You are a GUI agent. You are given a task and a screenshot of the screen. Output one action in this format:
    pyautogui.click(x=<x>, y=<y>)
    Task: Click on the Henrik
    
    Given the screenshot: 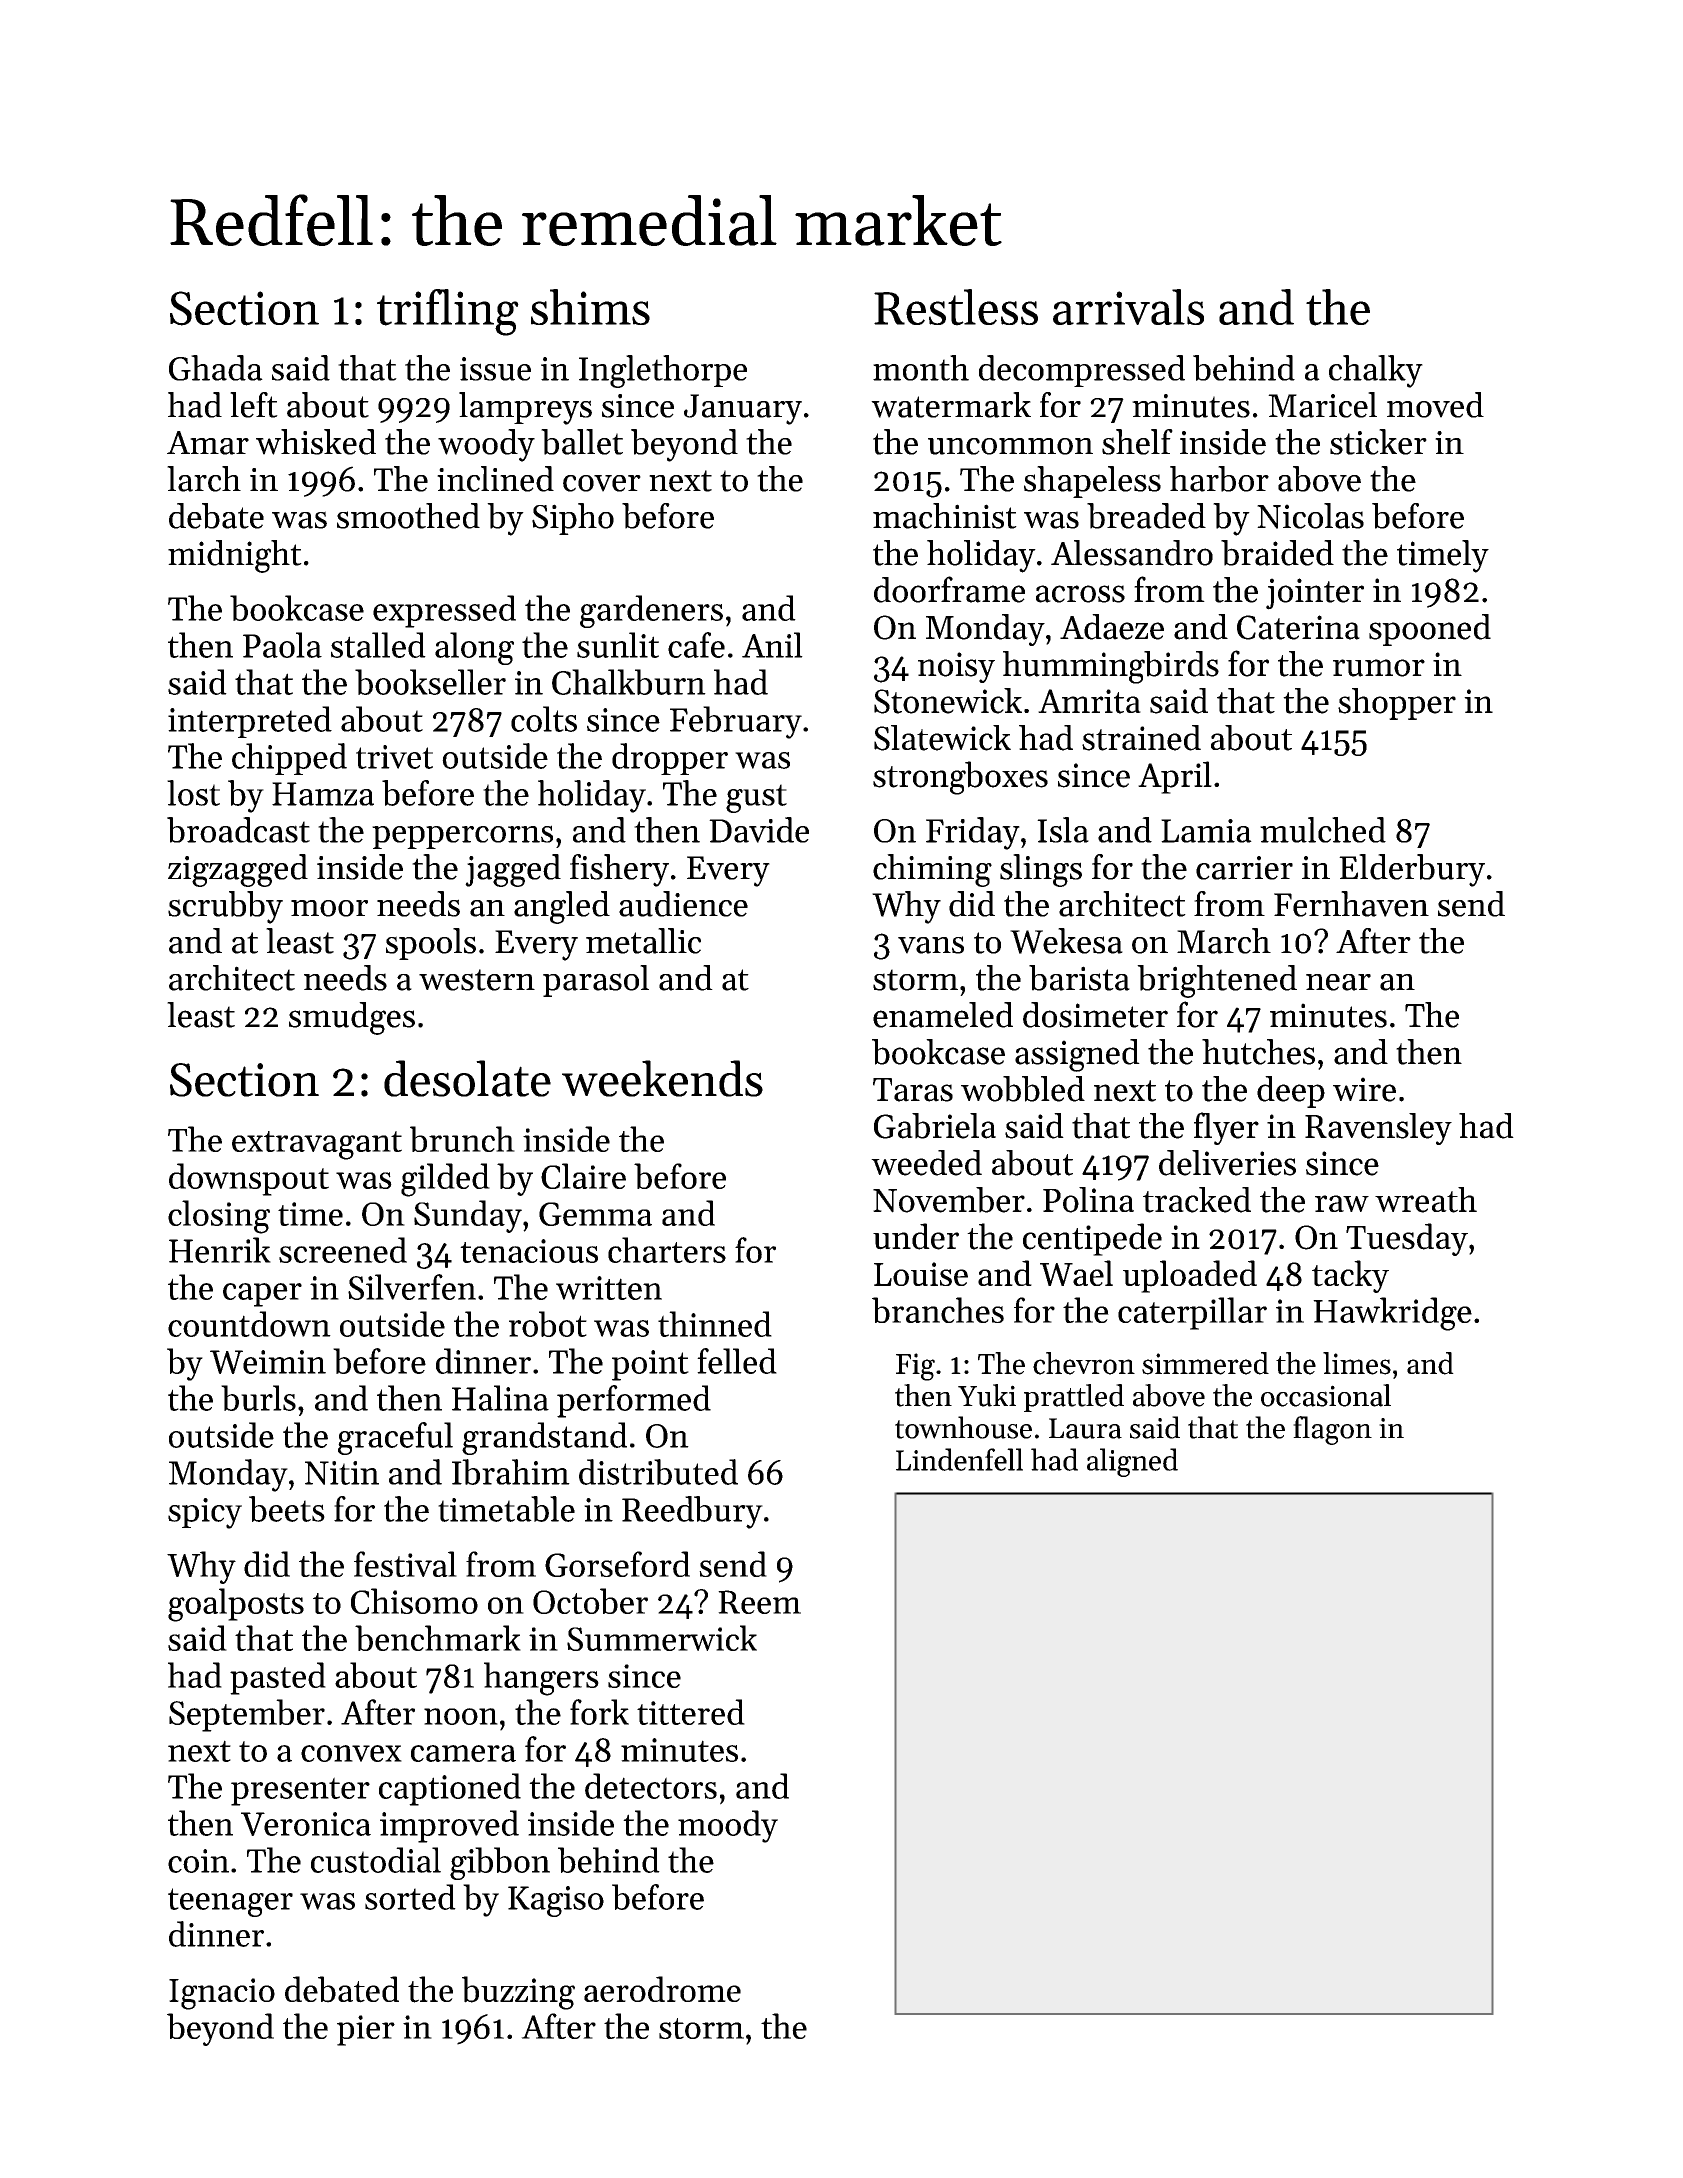 What is the action you would take?
    pyautogui.click(x=220, y=1250)
